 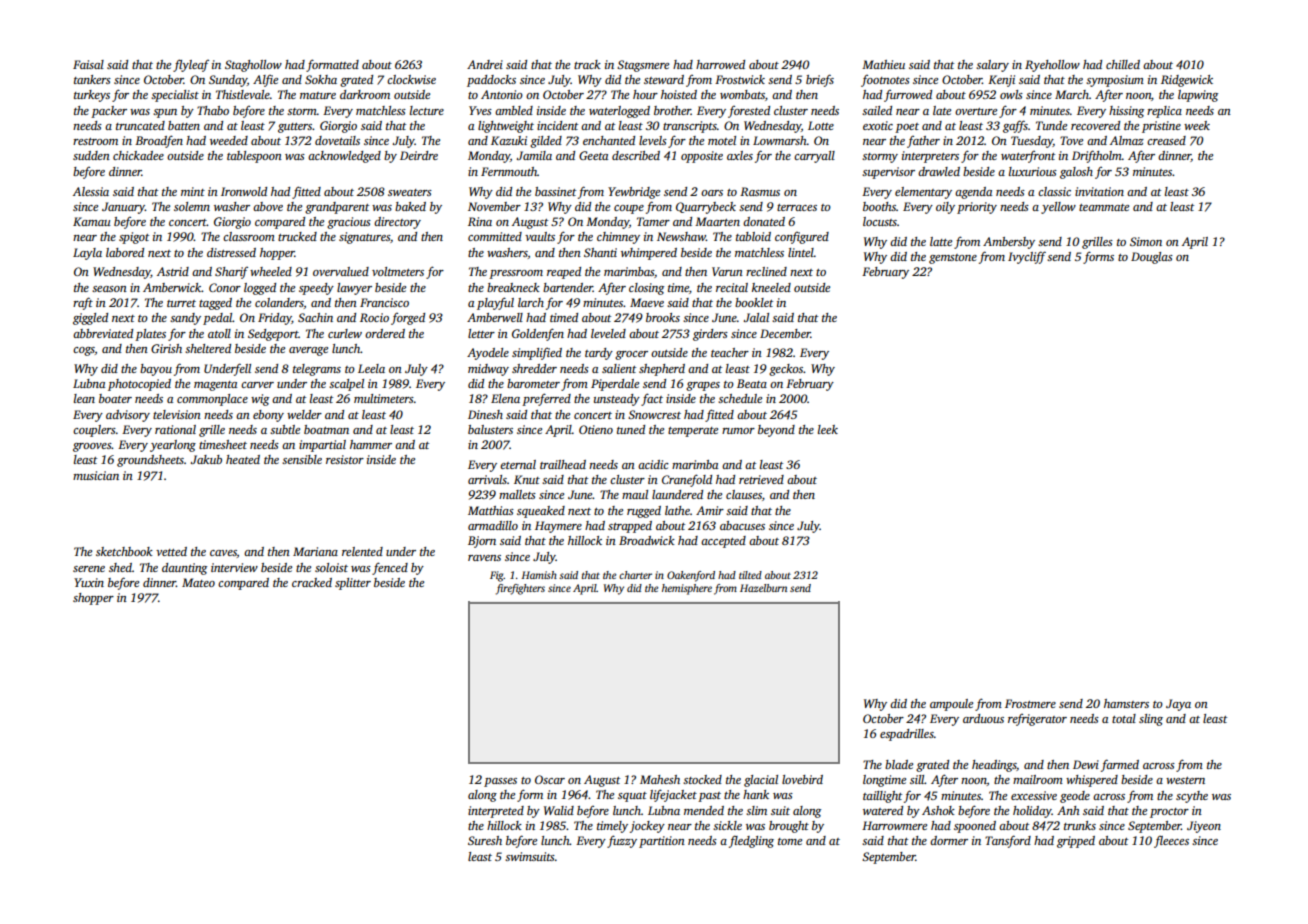 I want to click on Alessia, so click(x=91, y=191).
